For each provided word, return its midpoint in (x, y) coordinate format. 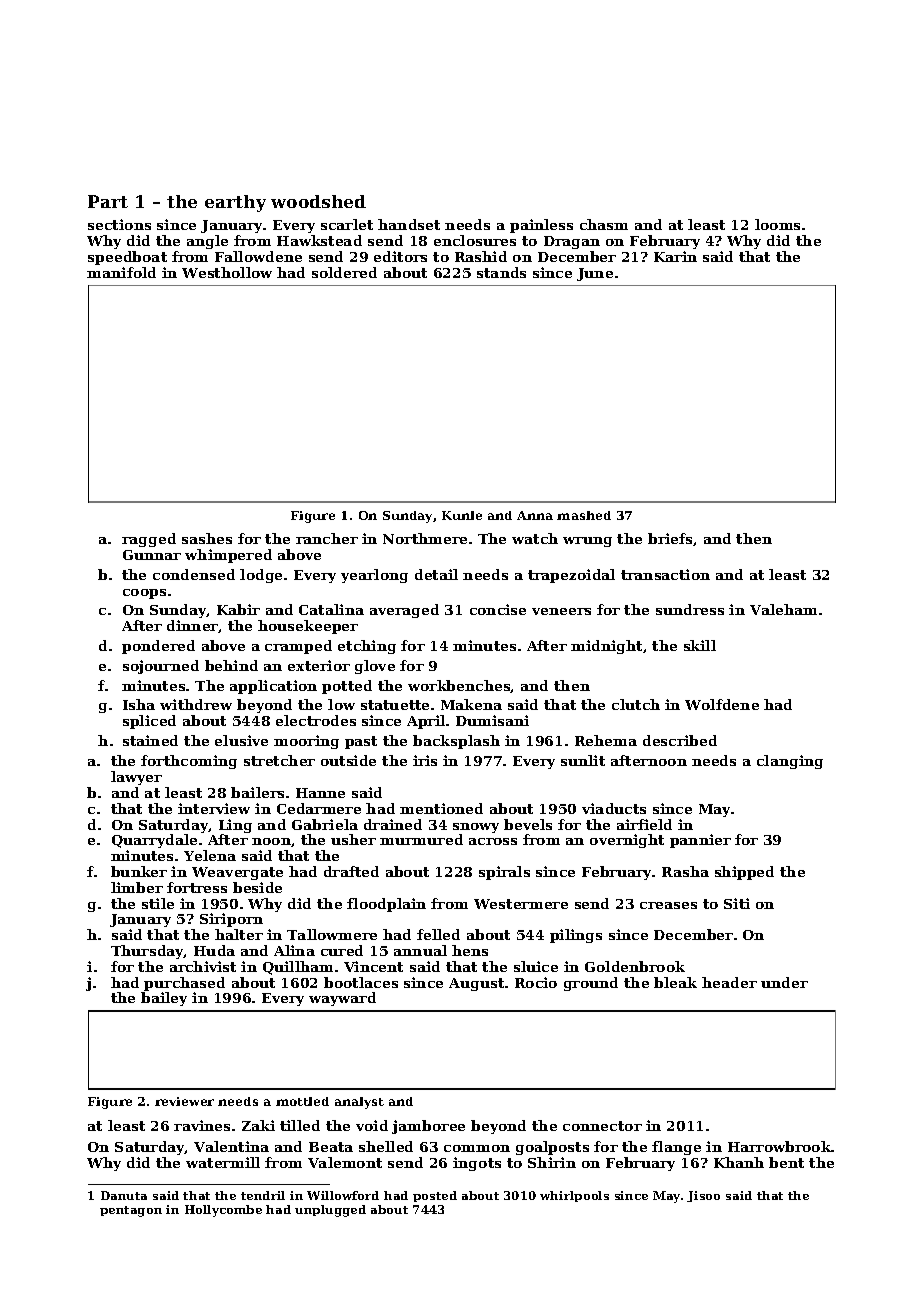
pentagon (131, 1211)
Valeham (783, 609)
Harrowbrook (779, 1146)
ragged (149, 540)
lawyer (136, 778)
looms (777, 224)
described (680, 740)
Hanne (320, 793)
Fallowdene (258, 256)
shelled (386, 1146)
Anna (535, 515)
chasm (604, 224)
